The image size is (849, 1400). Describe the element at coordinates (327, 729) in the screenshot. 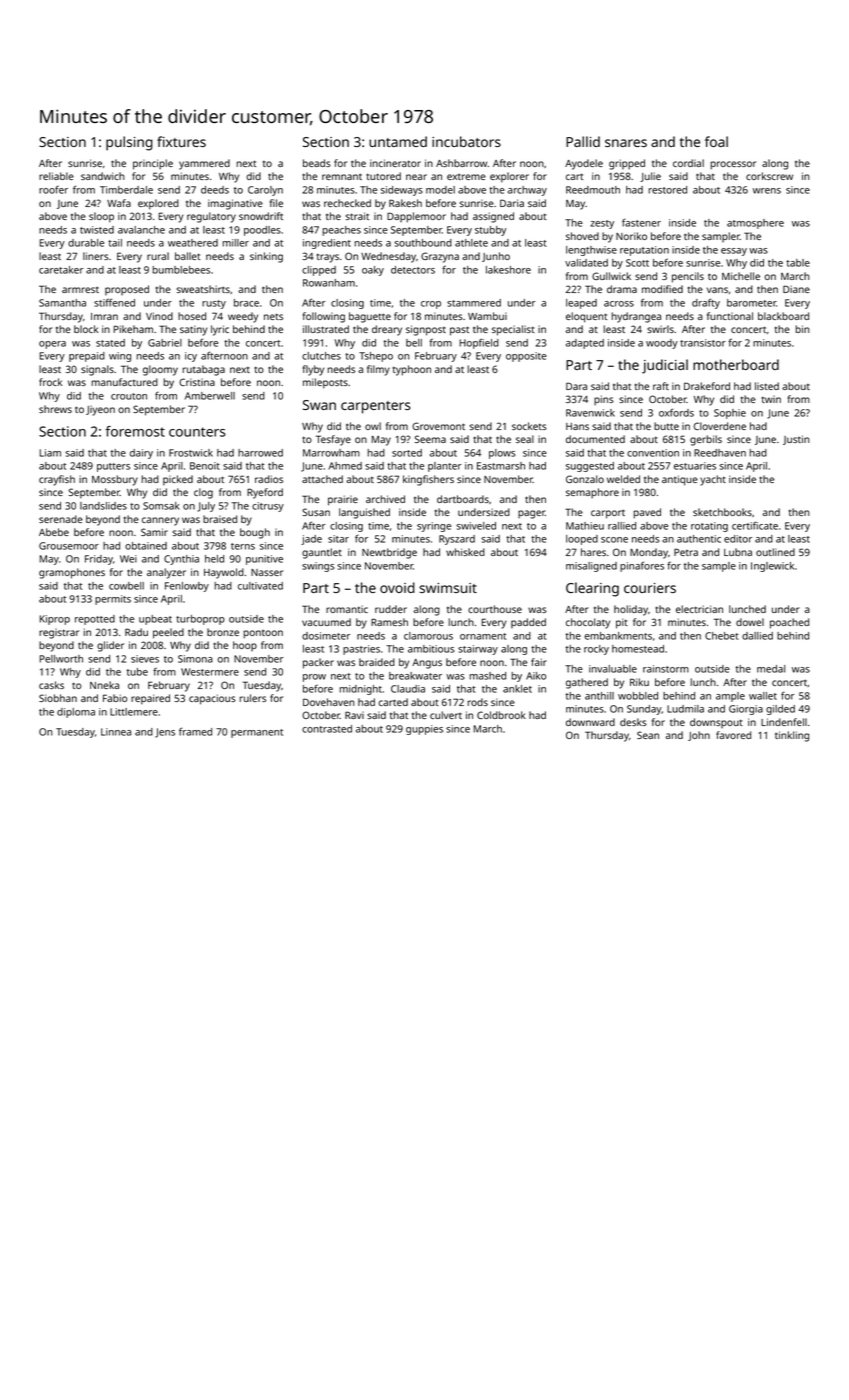

I see `contrasted` at that location.
